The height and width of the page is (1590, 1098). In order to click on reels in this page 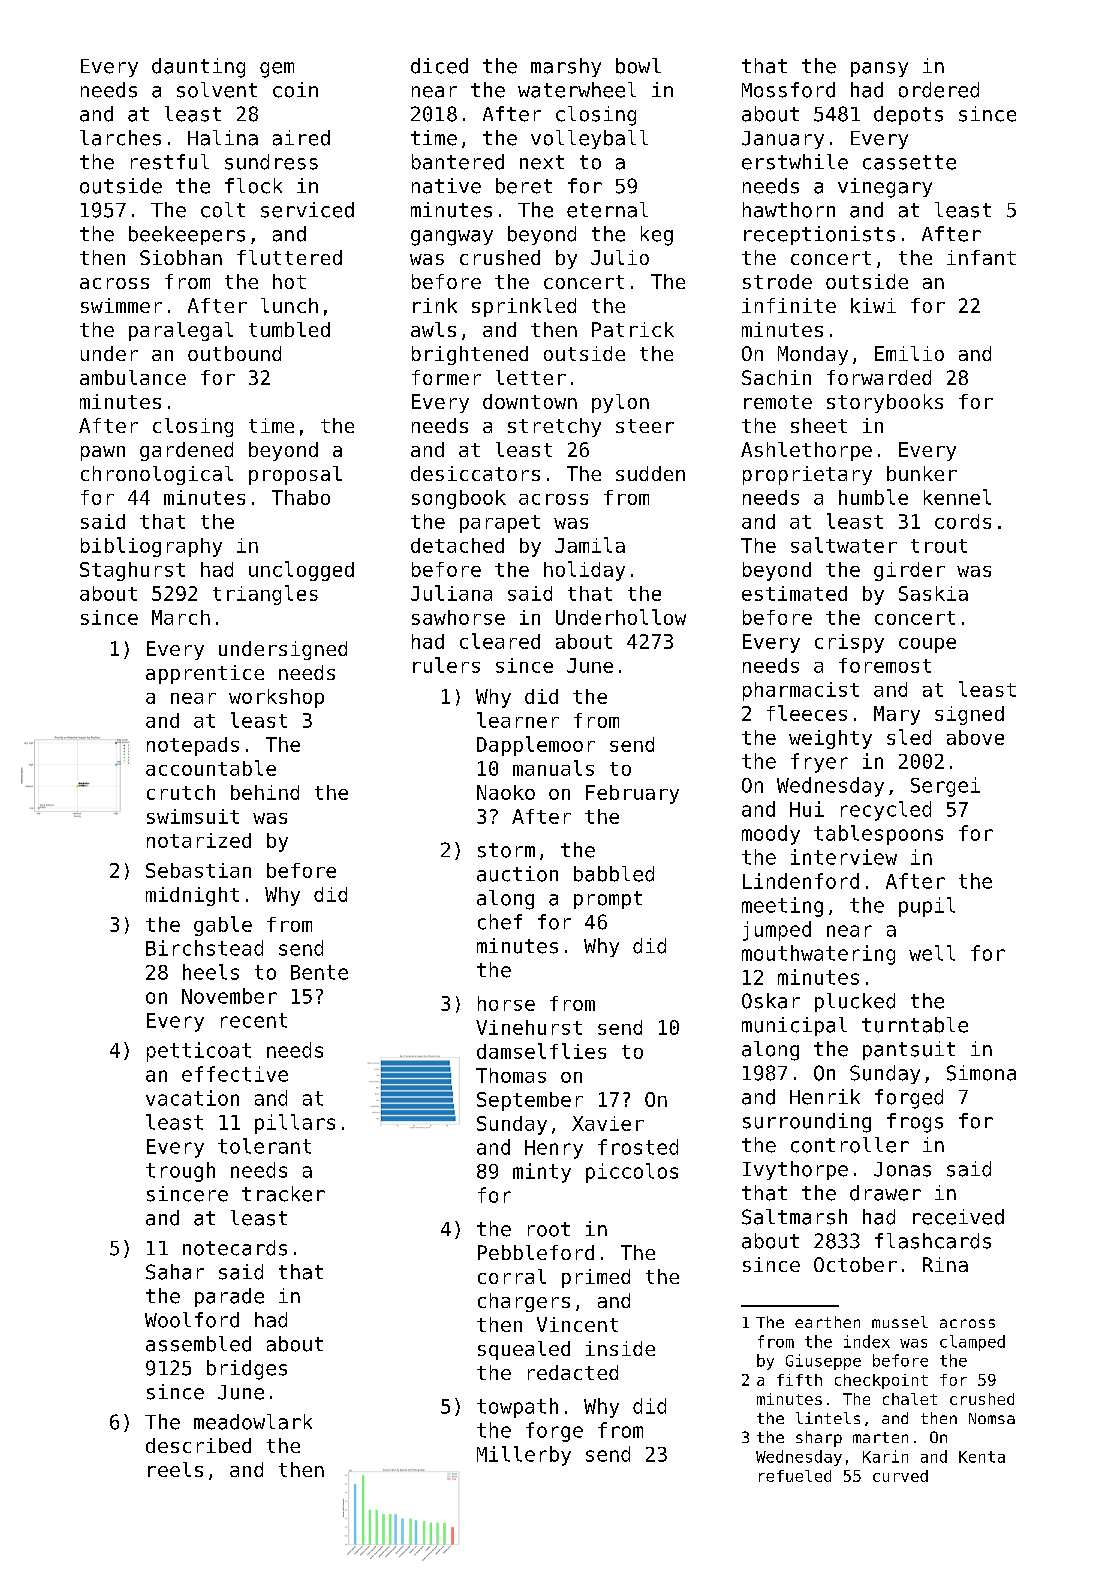, I will do `click(175, 1469)`.
